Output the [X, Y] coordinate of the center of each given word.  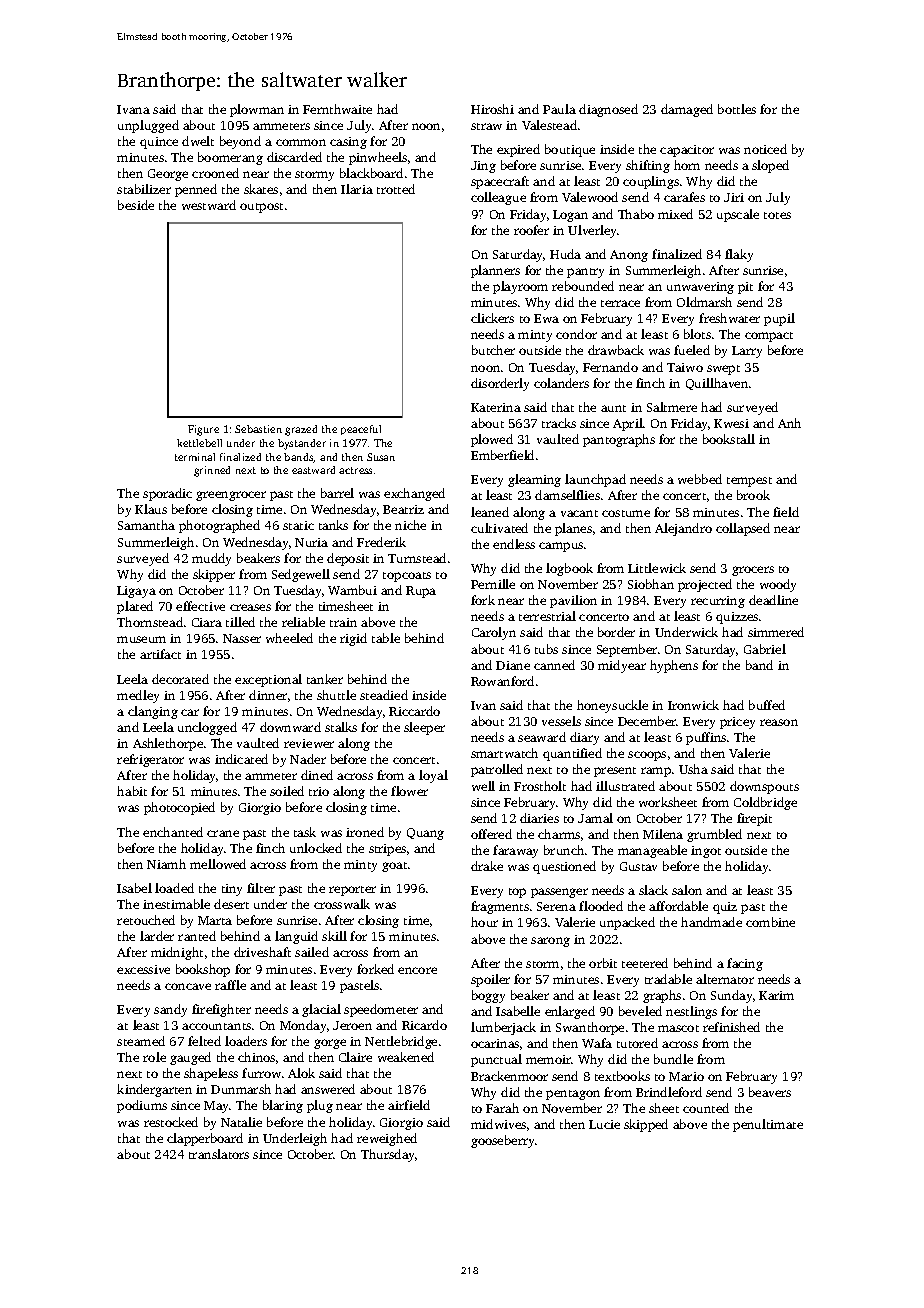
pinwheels [378, 158]
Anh [789, 423]
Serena [556, 906]
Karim [776, 995]
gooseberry [502, 1141]
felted [204, 1041]
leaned [490, 512]
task [305, 832]
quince [159, 143]
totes [777, 215]
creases [250, 607]
